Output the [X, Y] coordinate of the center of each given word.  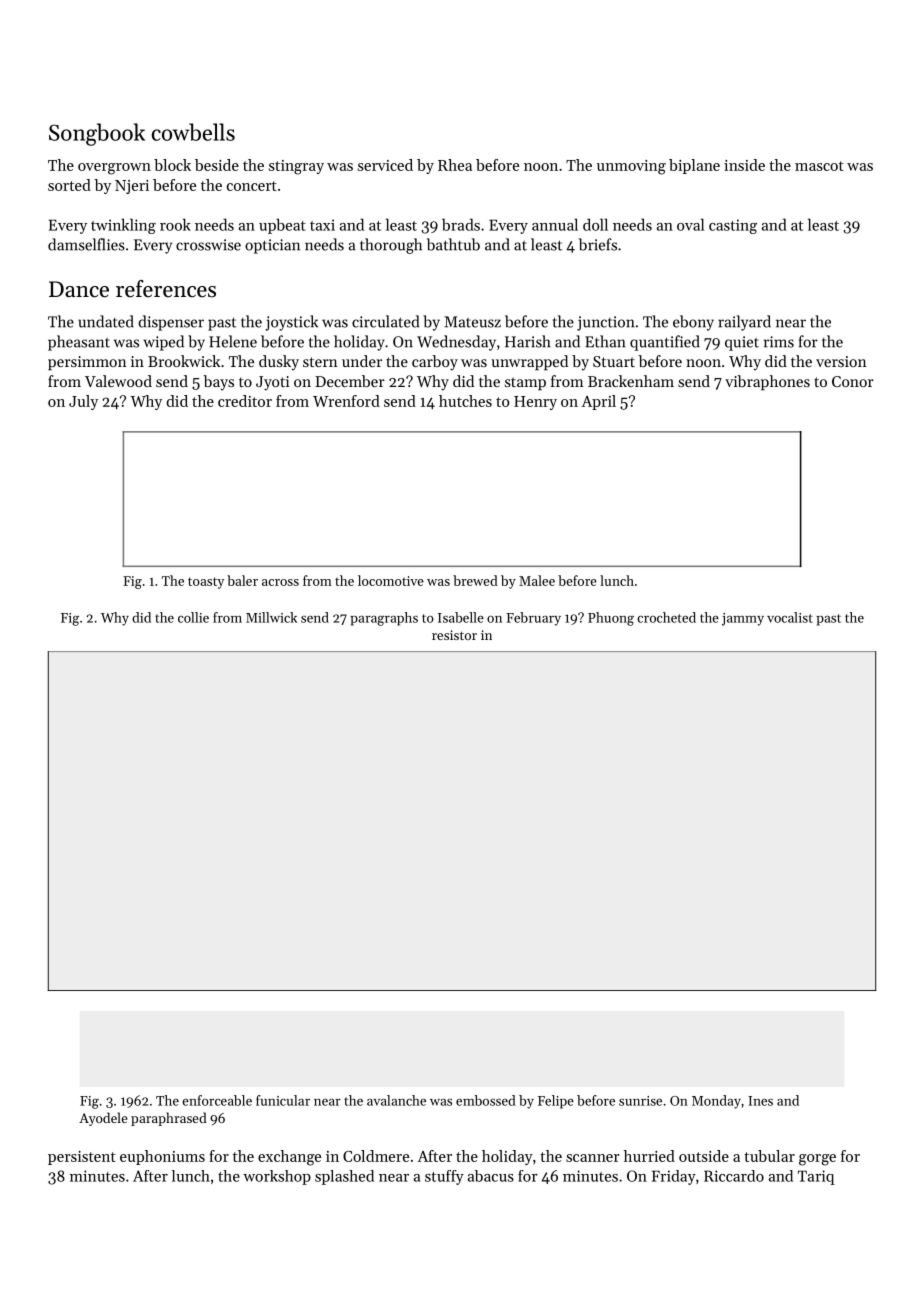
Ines [760, 1101]
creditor [245, 401]
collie [193, 617]
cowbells [193, 132]
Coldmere [376, 1156]
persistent [82, 1158]
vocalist [790, 617]
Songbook [97, 134]
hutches [465, 401]
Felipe [556, 1102]
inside [744, 165]
